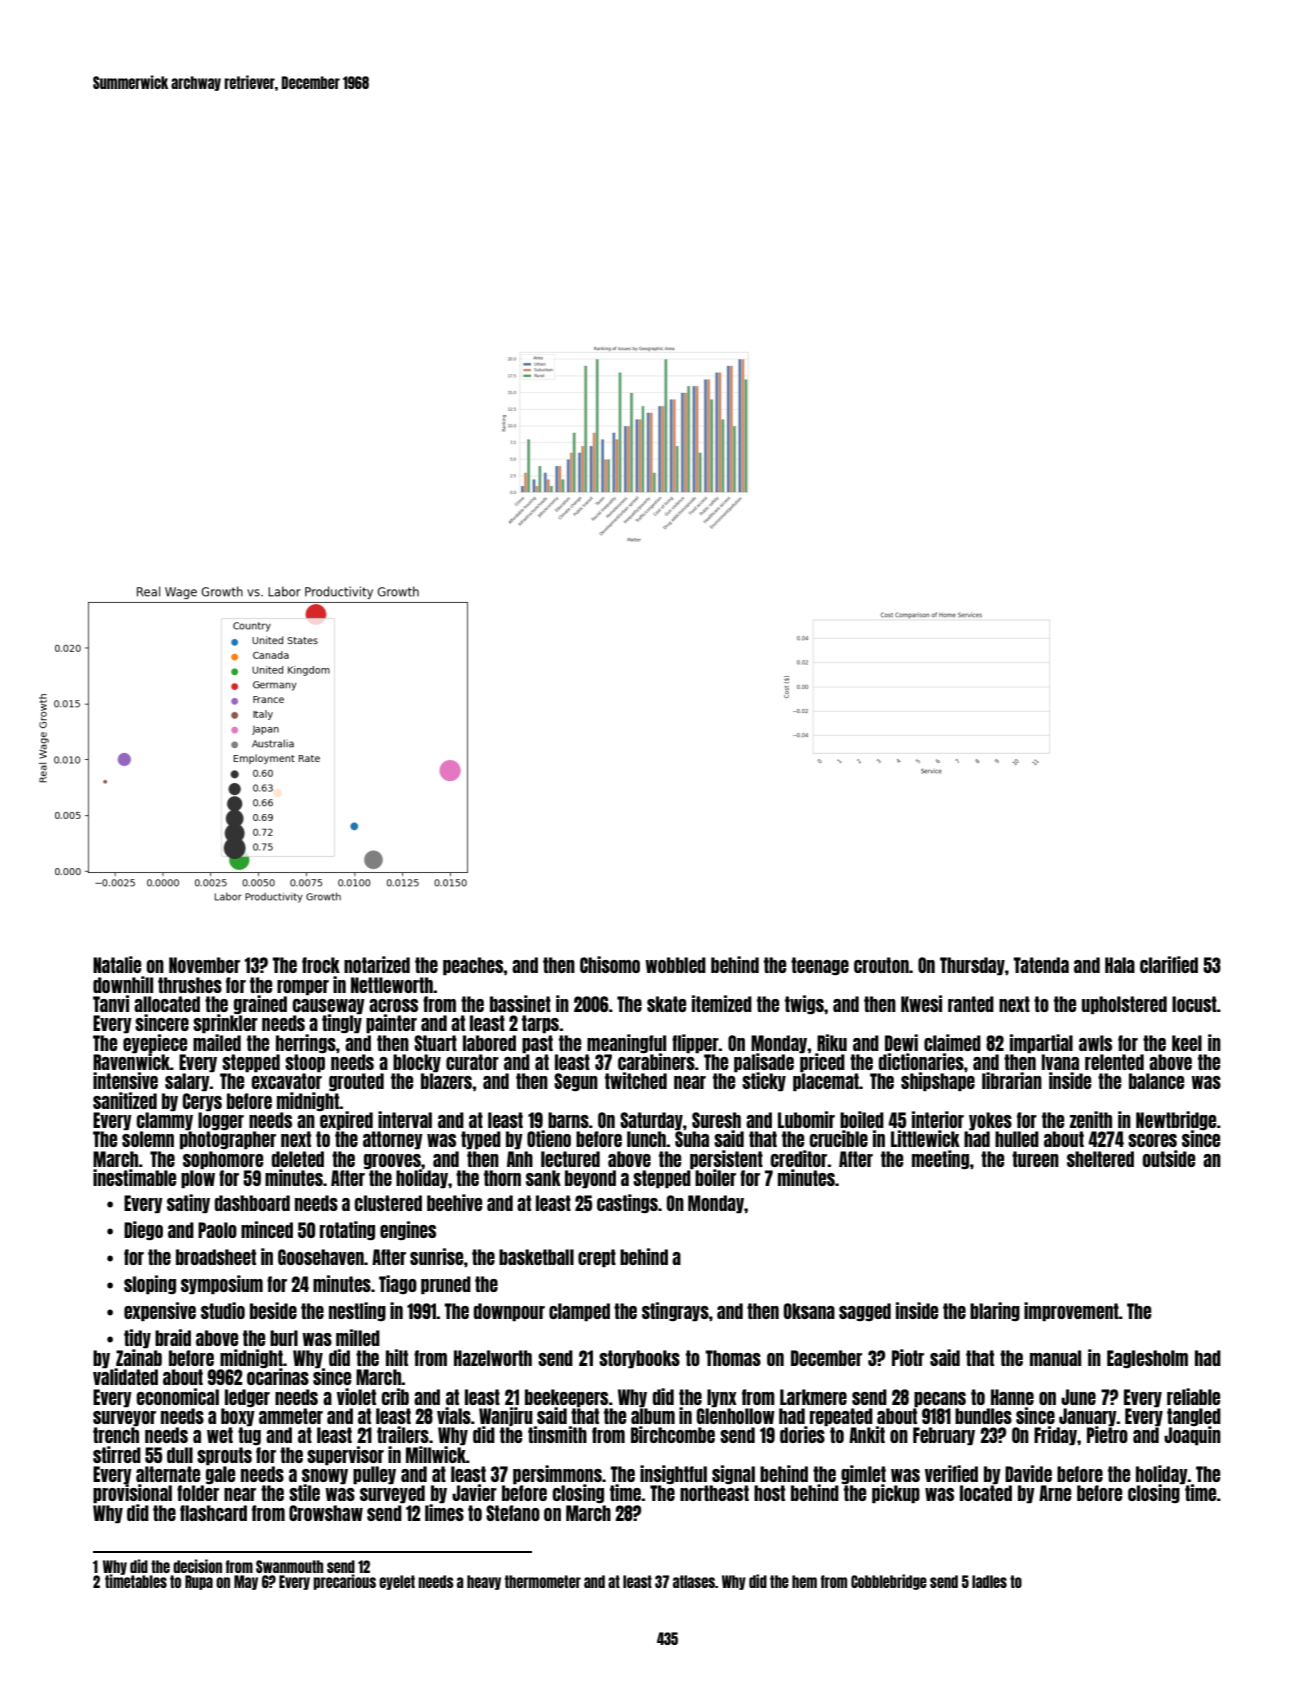  Describe the element at coordinates (1028, 1473) in the screenshot. I see `Davide` at that location.
